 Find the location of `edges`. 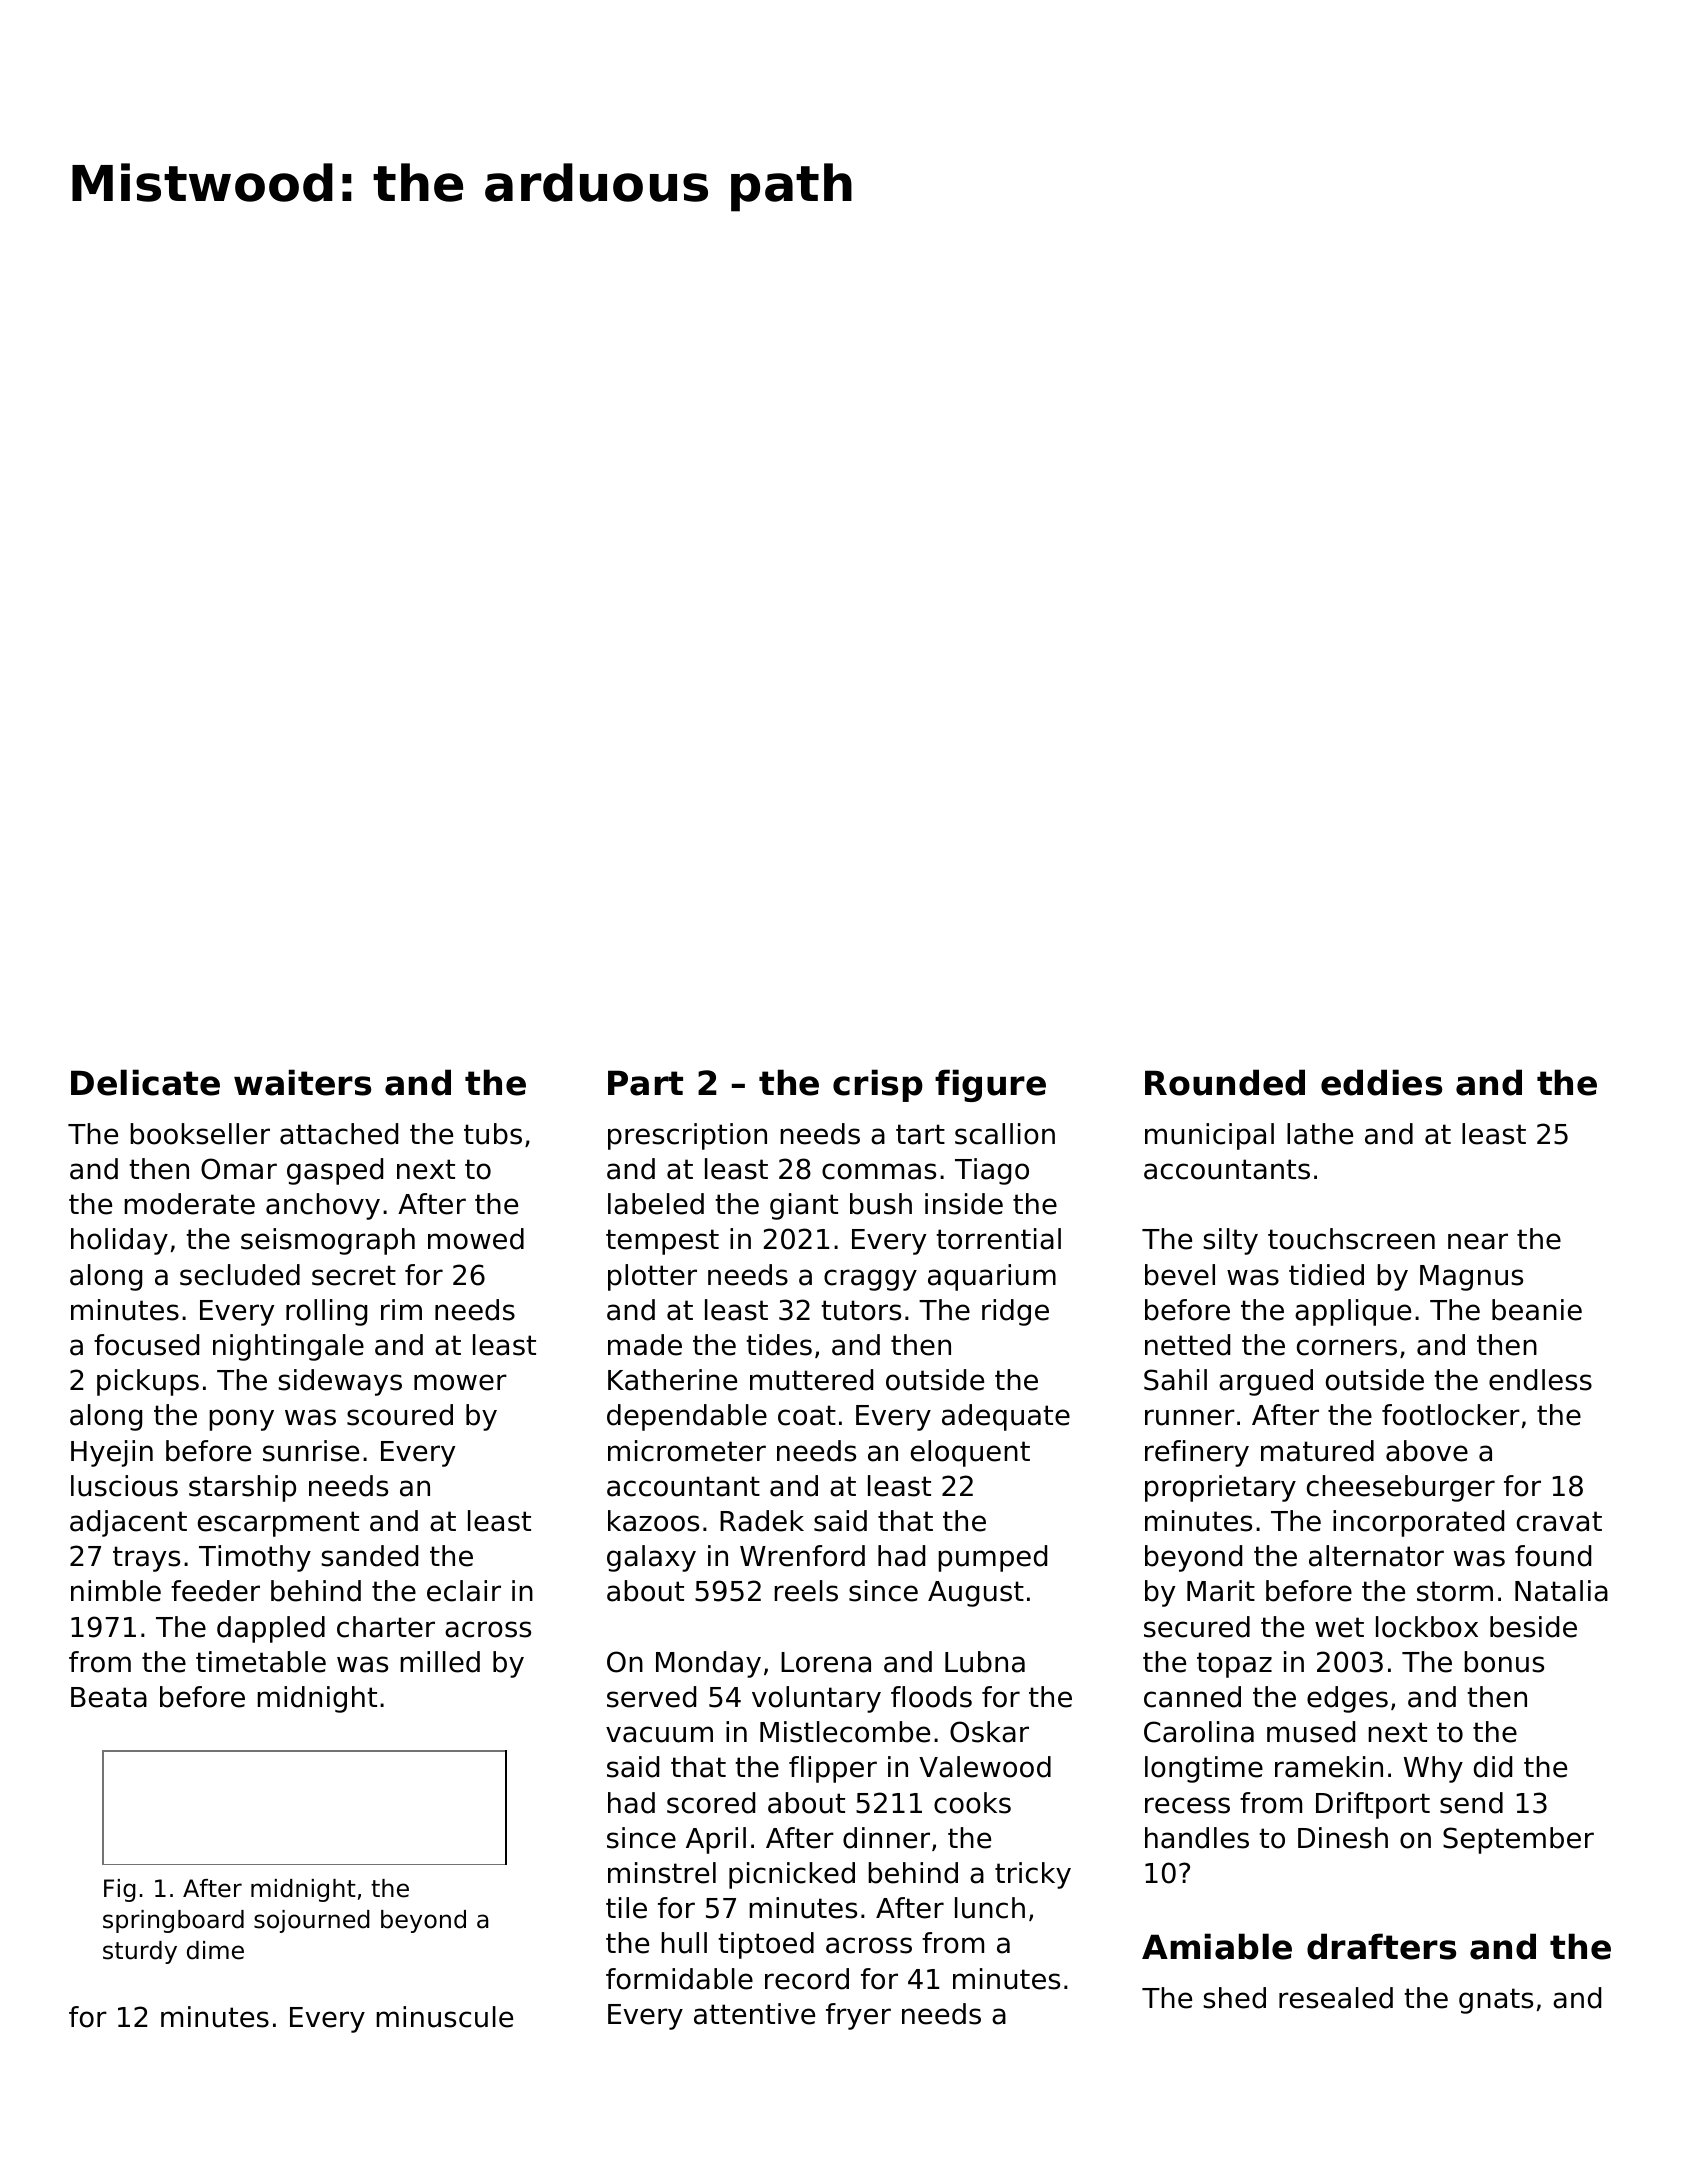

edges is located at coordinates (1347, 1699).
